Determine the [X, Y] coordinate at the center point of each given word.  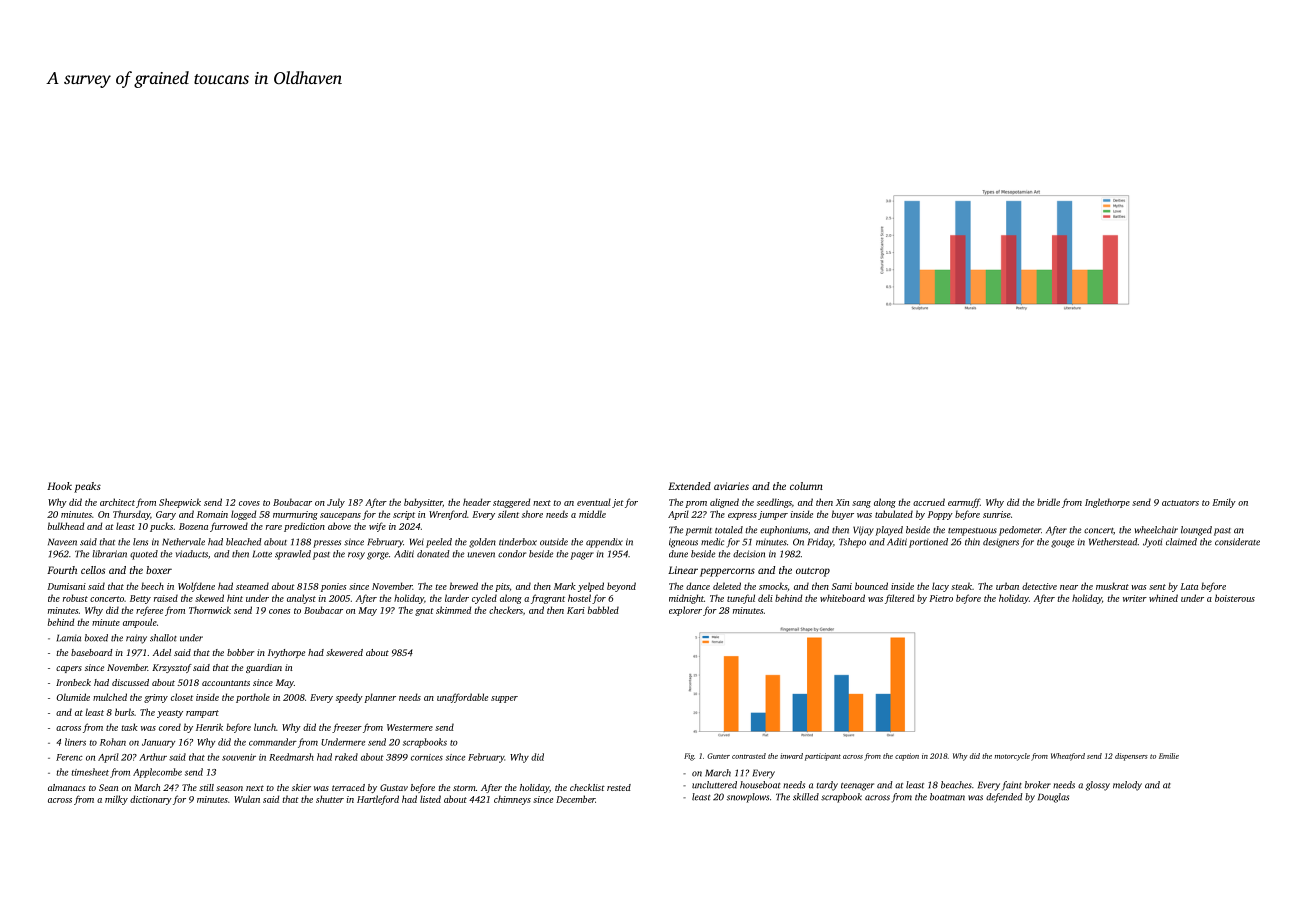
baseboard [92, 652]
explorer [685, 611]
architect [117, 502]
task [129, 727]
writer [1135, 598]
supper [504, 699]
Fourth [62, 570]
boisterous [1235, 598]
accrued [929, 502]
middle [592, 514]
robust [75, 598]
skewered [344, 652]
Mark [565, 586]
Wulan [247, 799]
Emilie [1169, 756]
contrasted [749, 756]
